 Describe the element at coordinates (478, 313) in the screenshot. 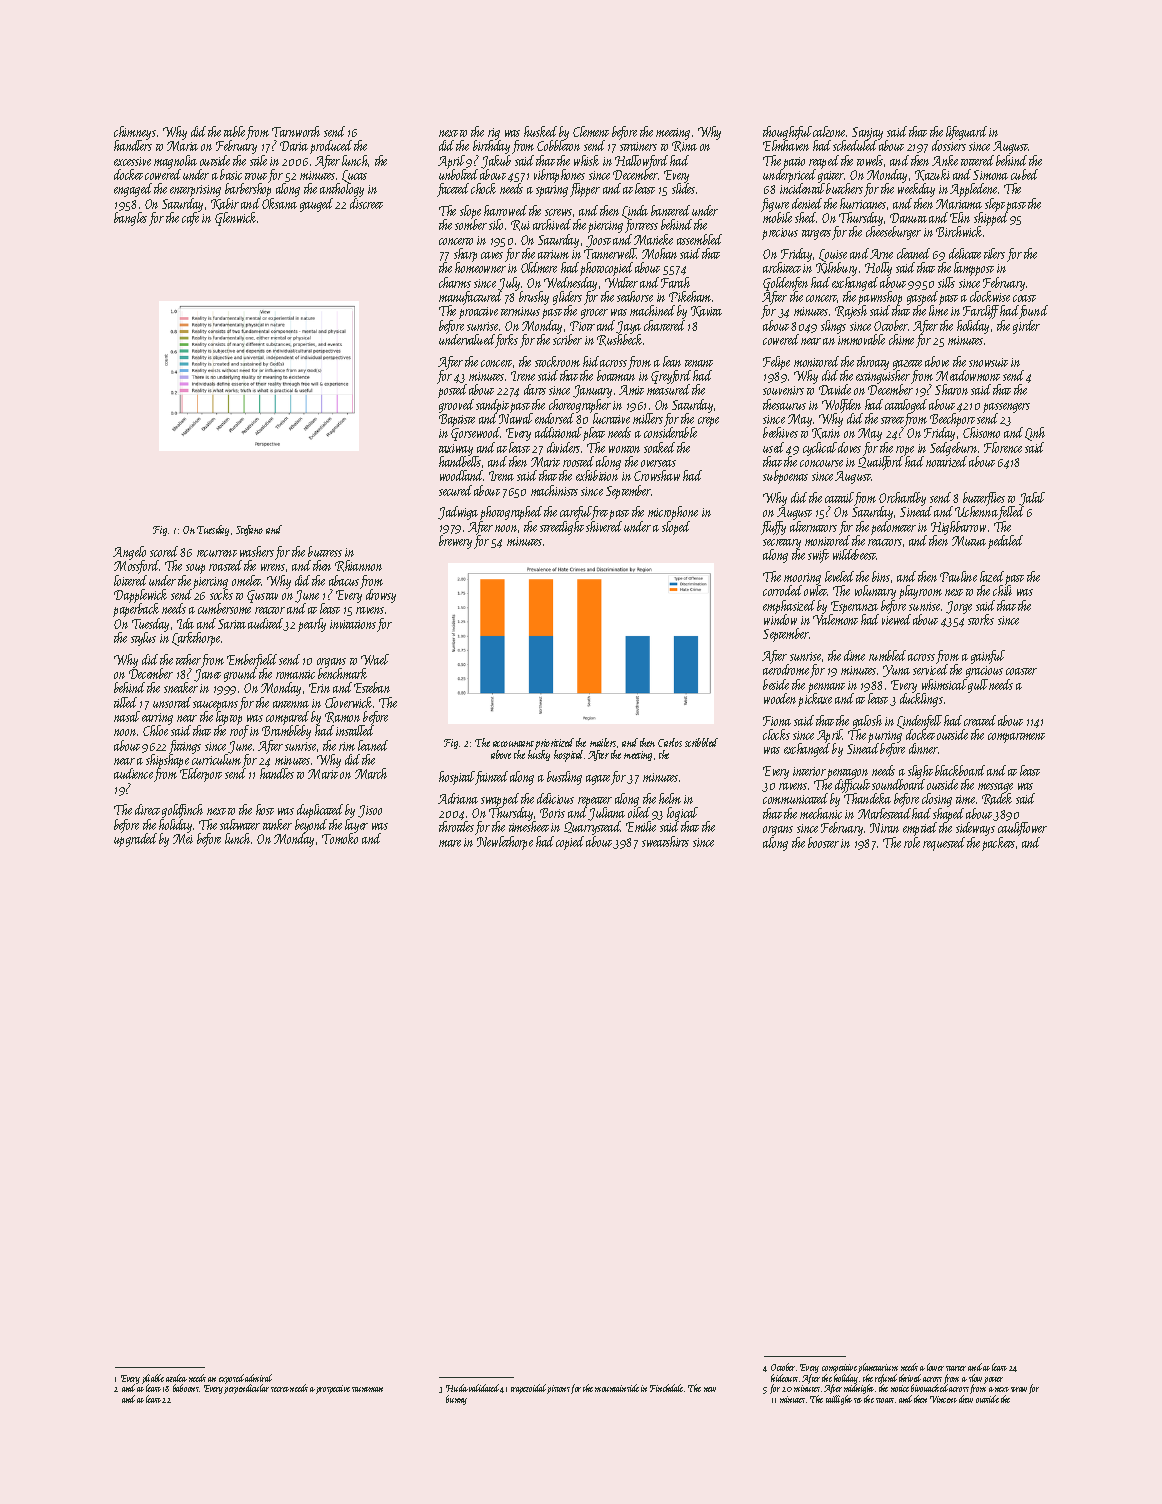

I see `proactive` at that location.
